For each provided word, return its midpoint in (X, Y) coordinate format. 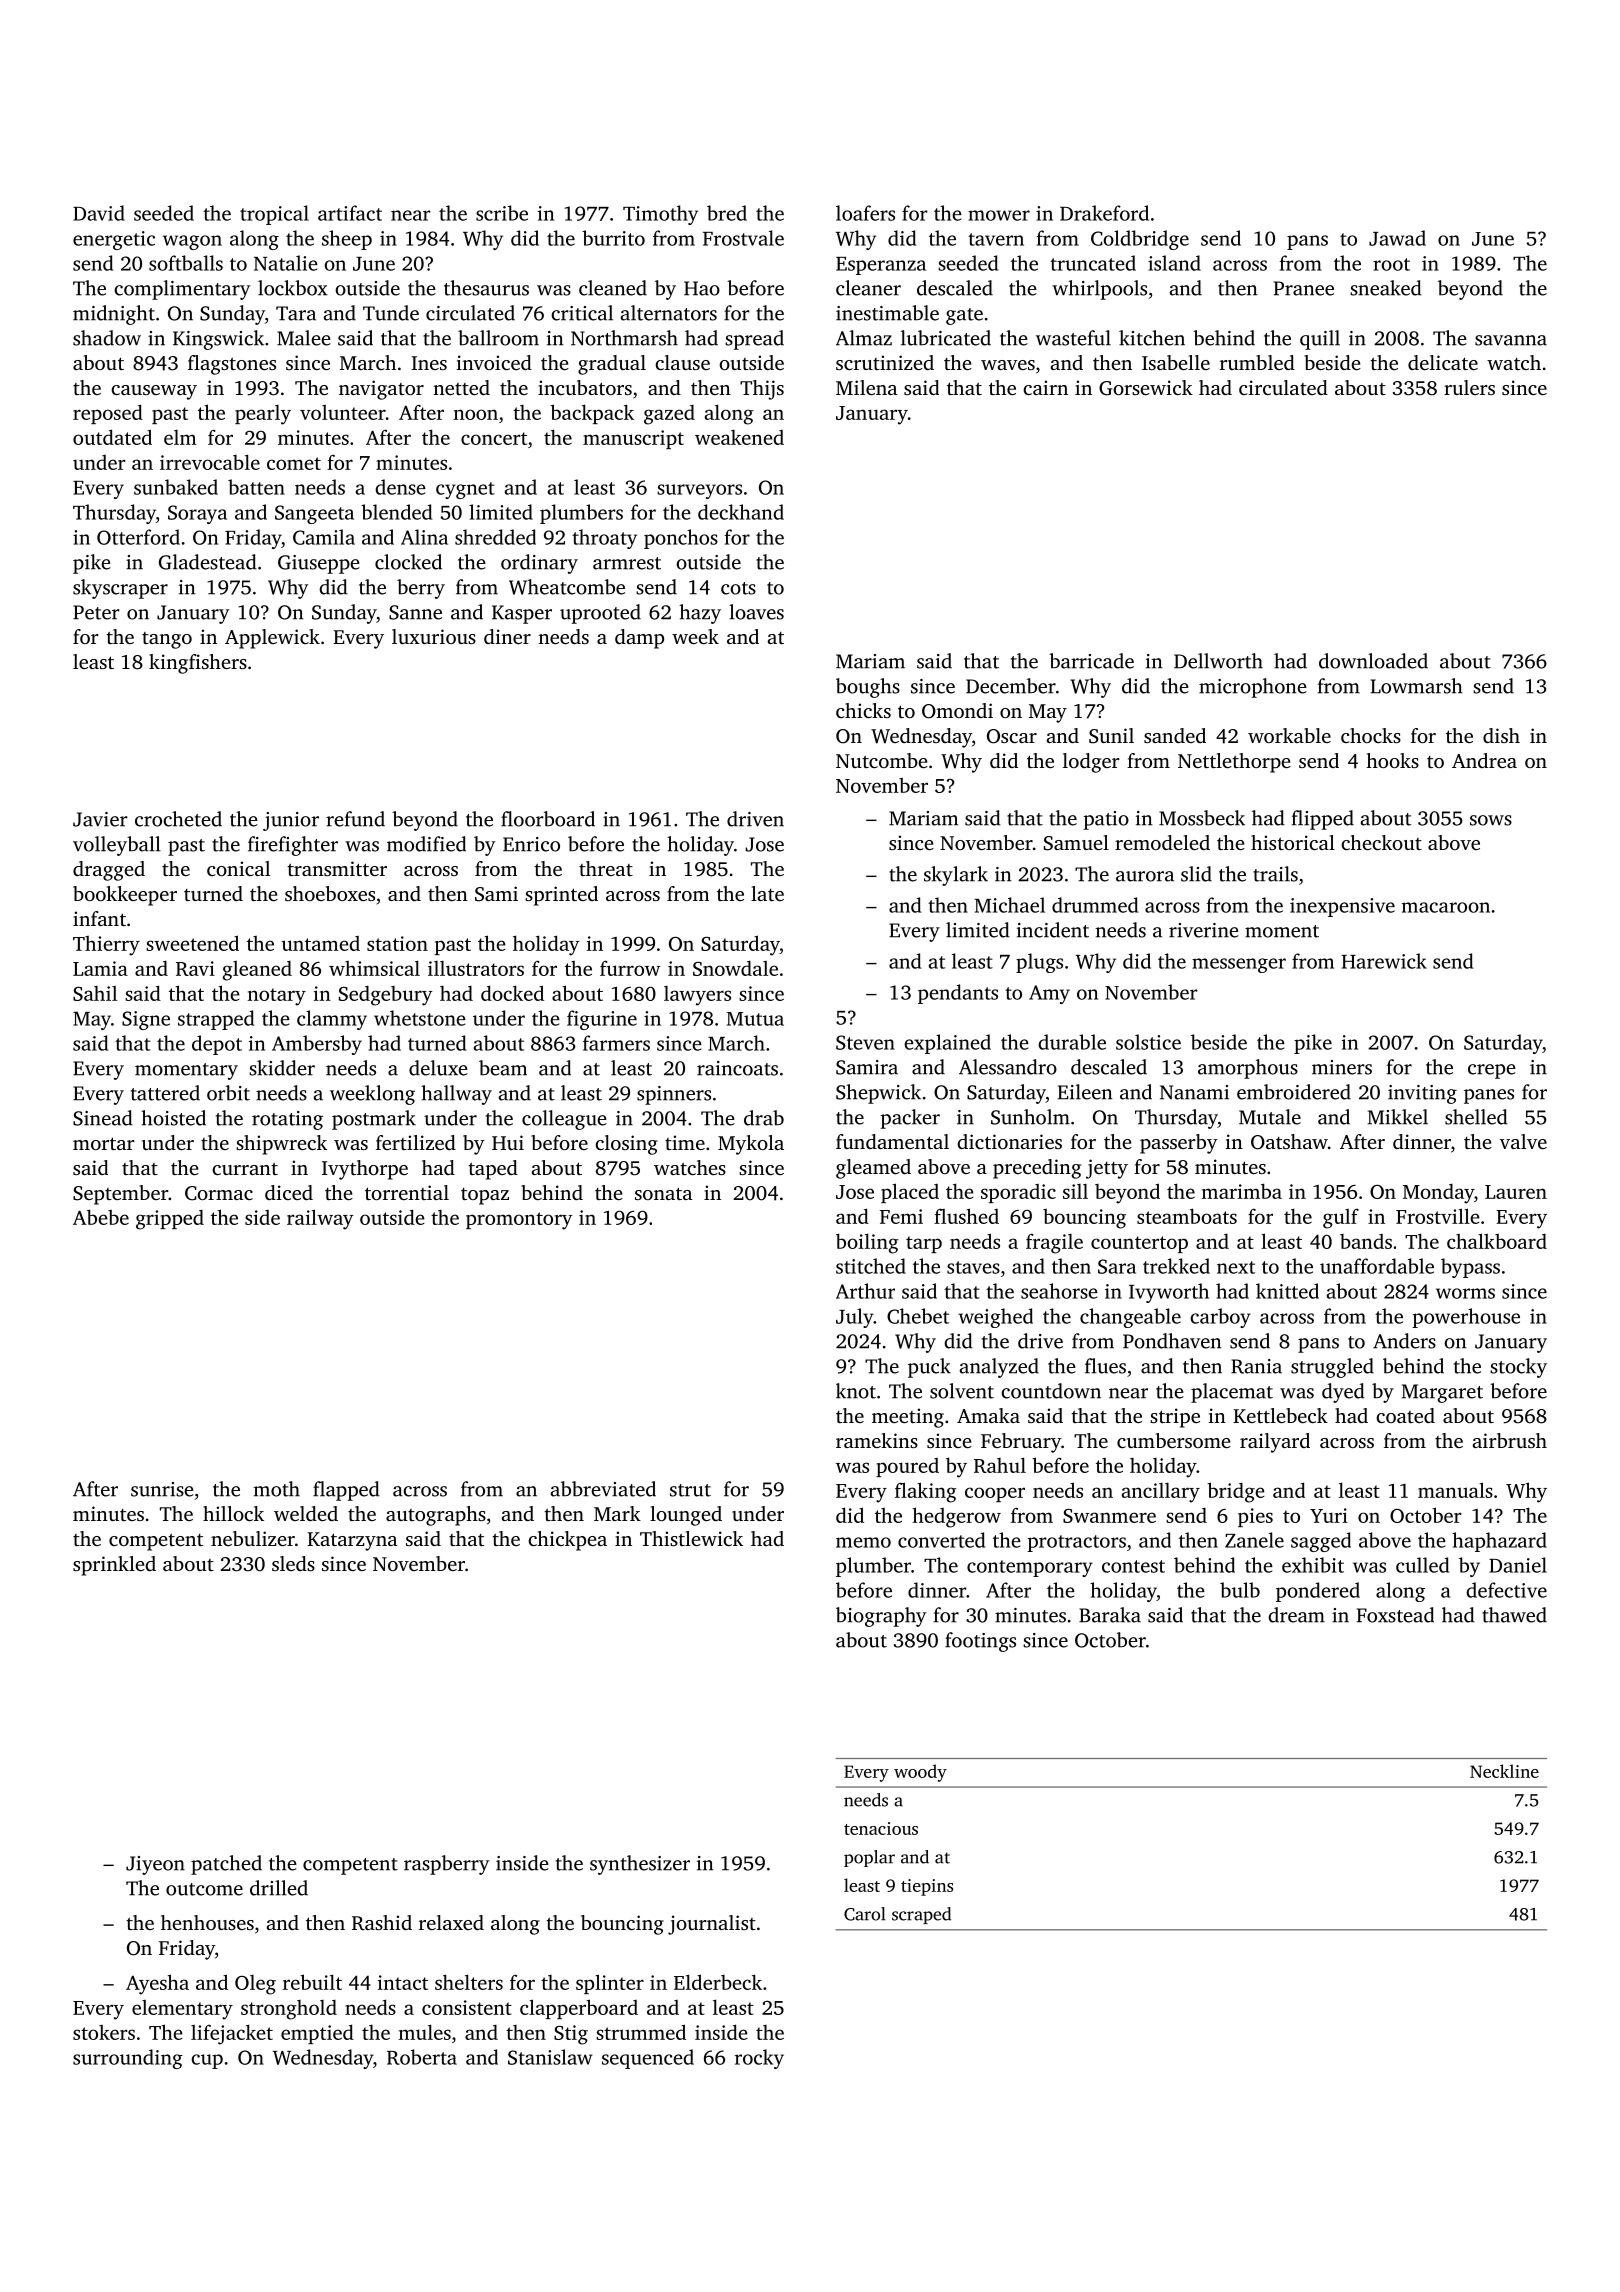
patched (226, 1865)
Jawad (1397, 238)
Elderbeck (718, 1982)
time (685, 1142)
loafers (865, 213)
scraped (921, 1915)
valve (1523, 1141)
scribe (502, 213)
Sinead (103, 1118)
